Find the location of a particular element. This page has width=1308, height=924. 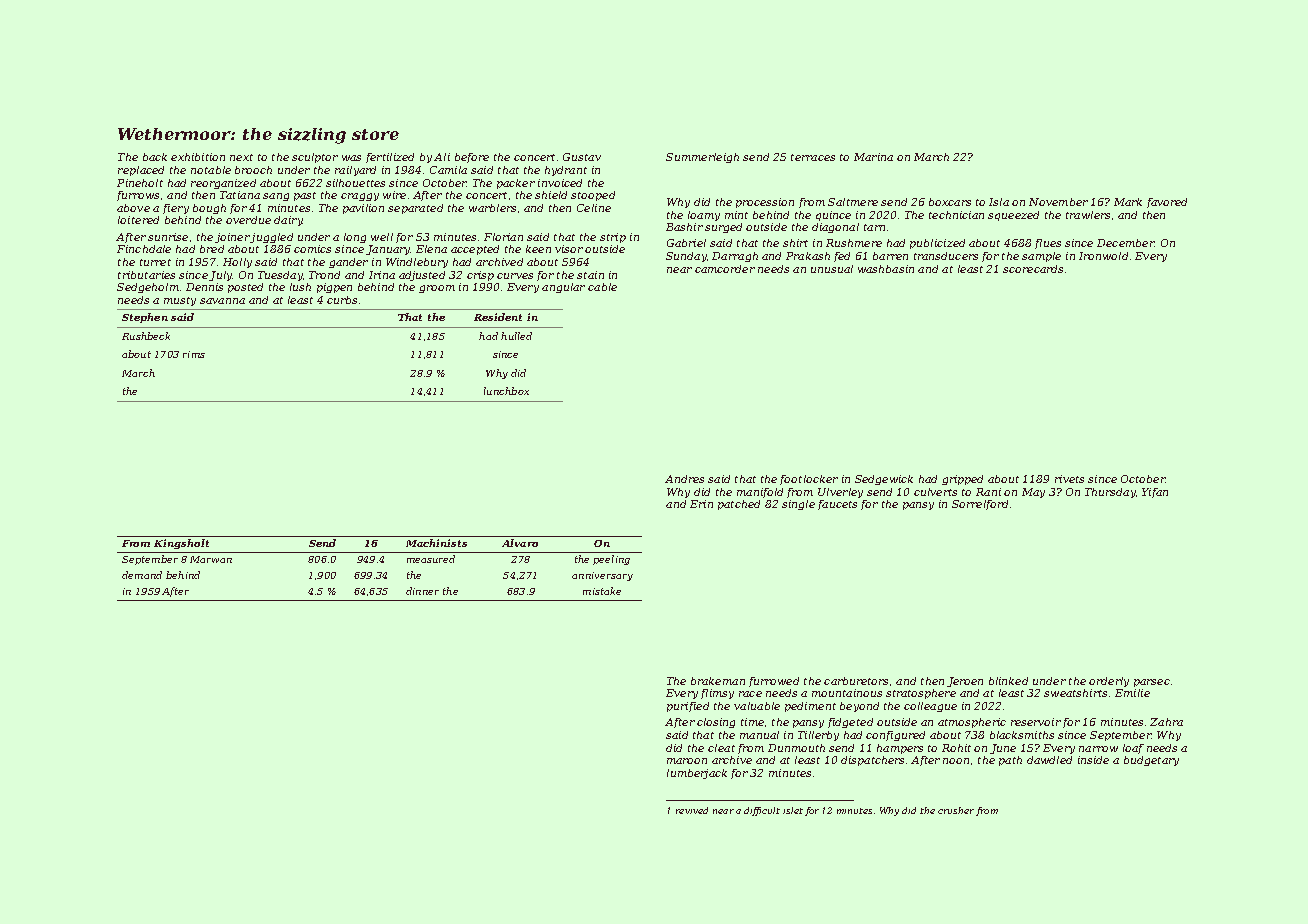

diagonal is located at coordinates (835, 228).
